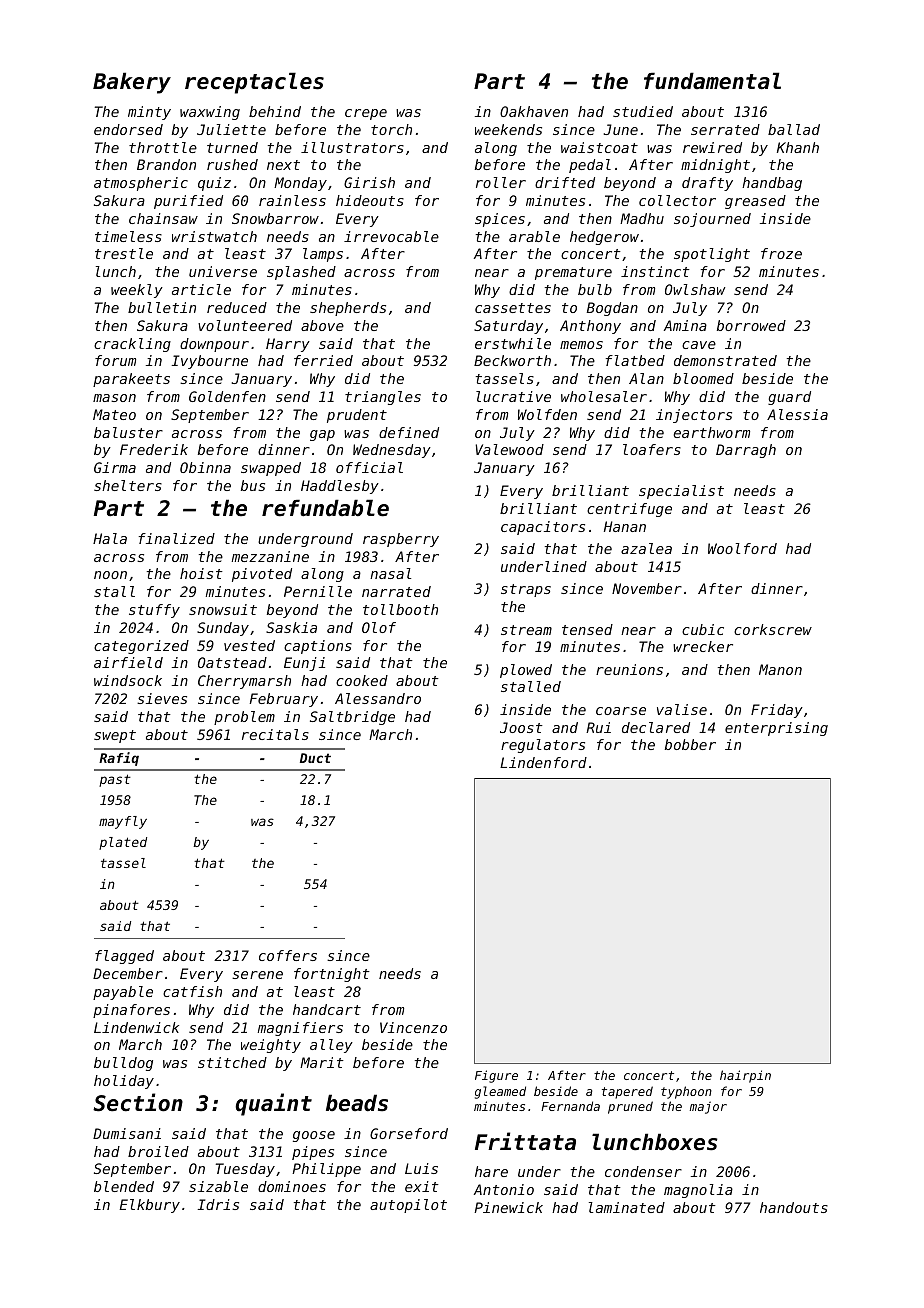 Image resolution: width=924 pixels, height=1308 pixels. What do you see at coordinates (712, 81) in the page?
I see `fundamental` at bounding box center [712, 81].
